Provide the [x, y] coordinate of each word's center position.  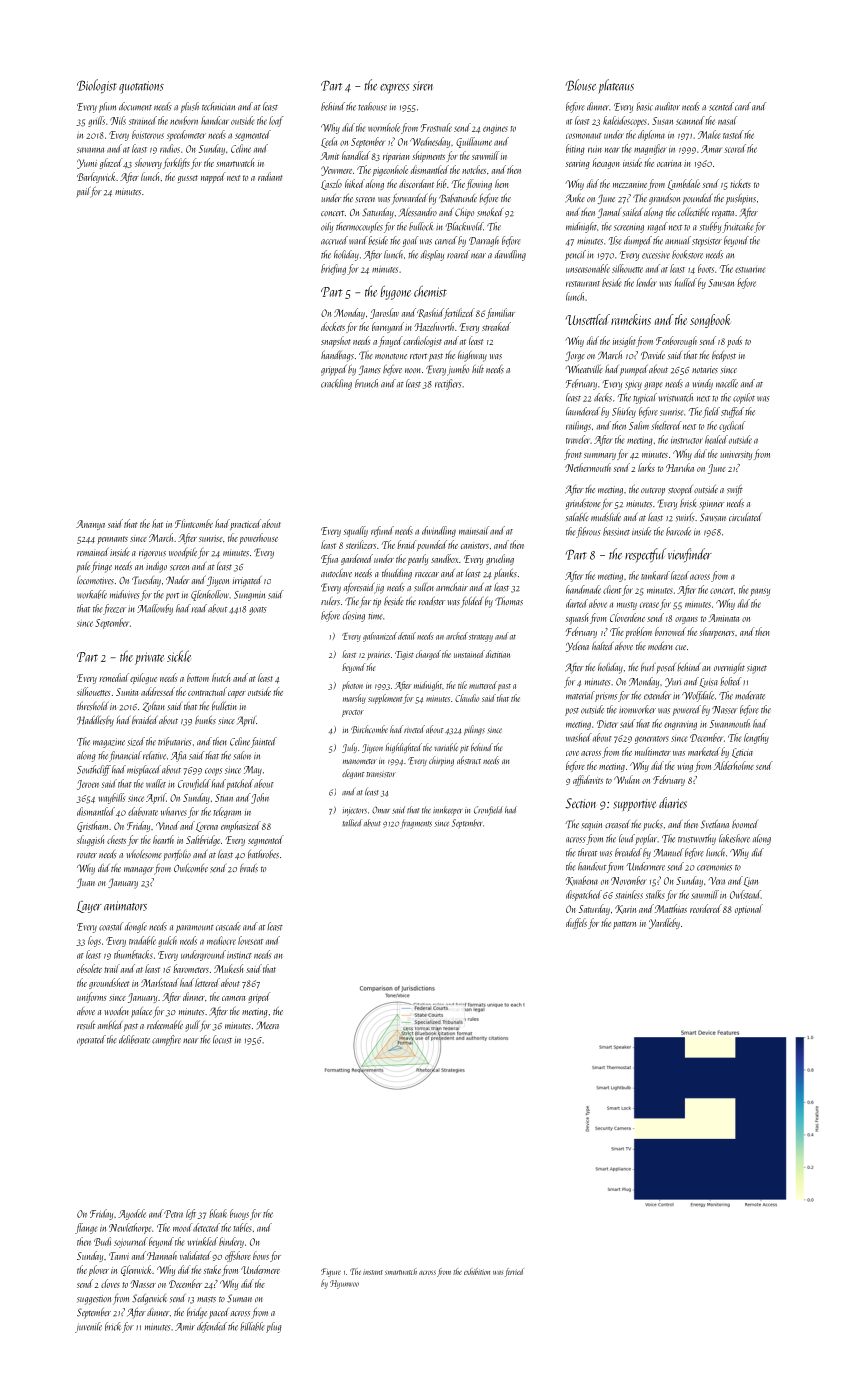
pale [83, 567]
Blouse [580, 85]
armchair [452, 587]
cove [572, 753]
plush [190, 107]
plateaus [616, 86]
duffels [576, 923]
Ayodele [132, 1214]
